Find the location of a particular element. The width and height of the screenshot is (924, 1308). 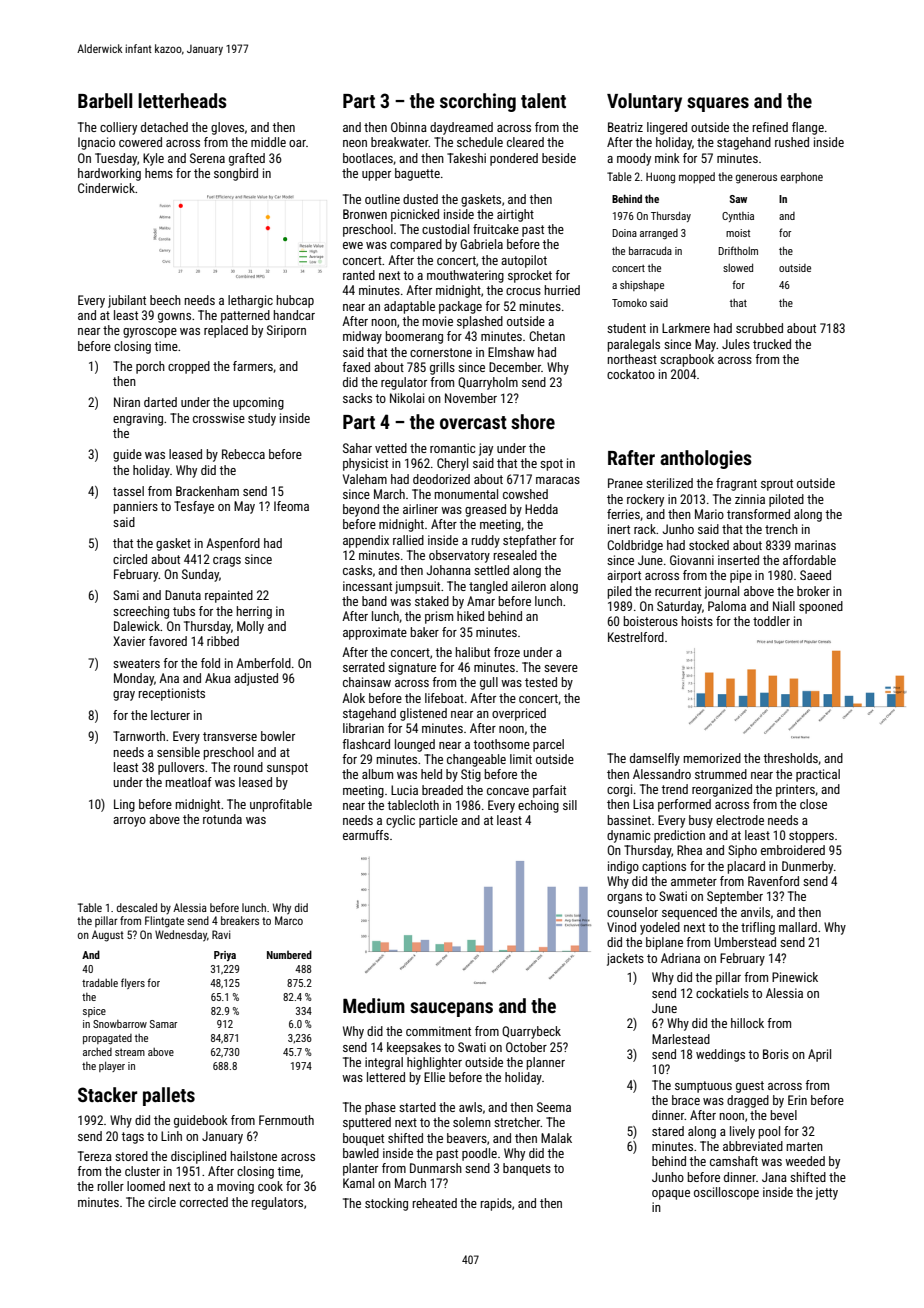

rapids is located at coordinates (496, 1204).
